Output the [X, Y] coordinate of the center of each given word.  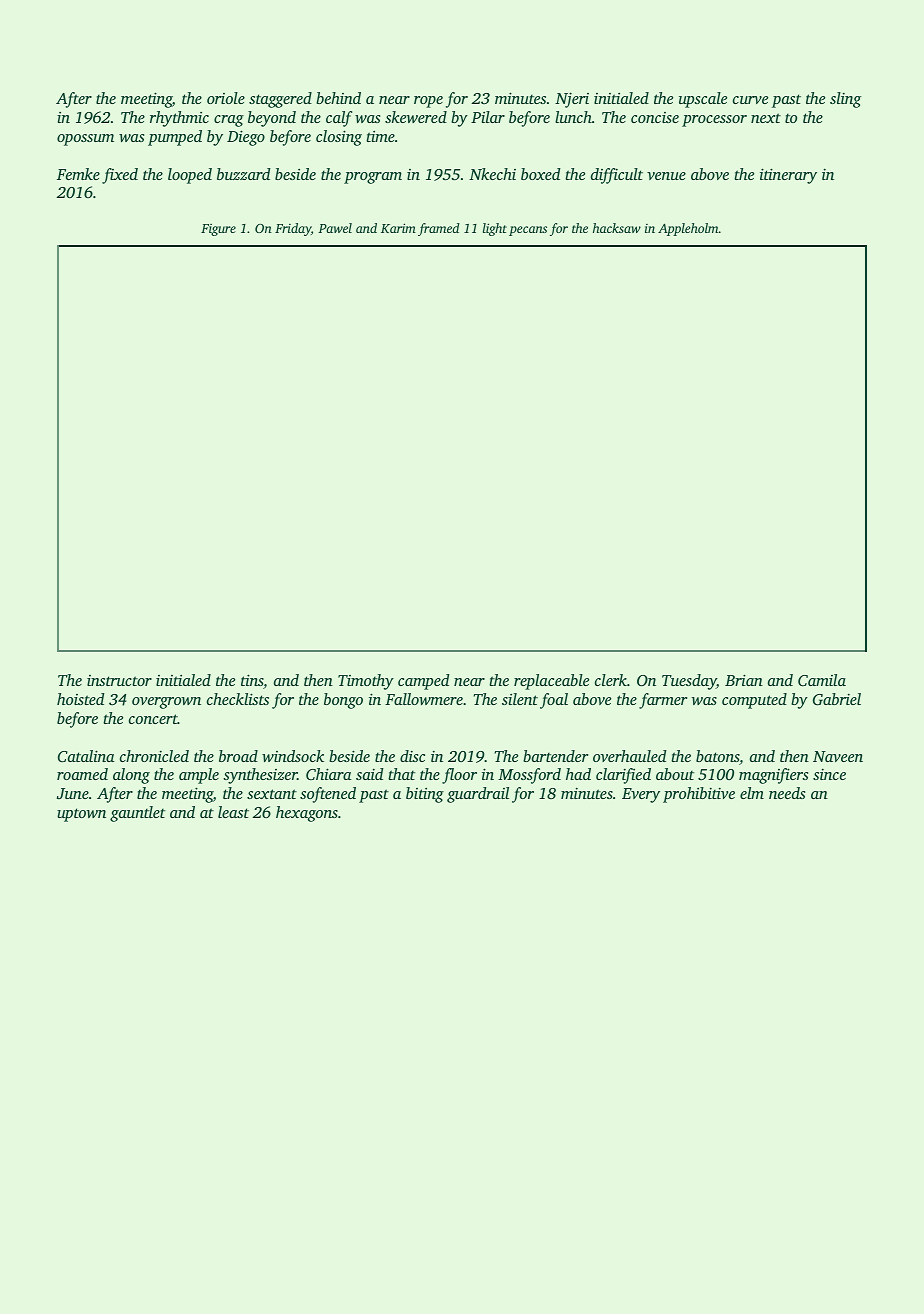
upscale [703, 100]
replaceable [551, 682]
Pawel [335, 228]
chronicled [154, 756]
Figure [218, 230]
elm [752, 793]
